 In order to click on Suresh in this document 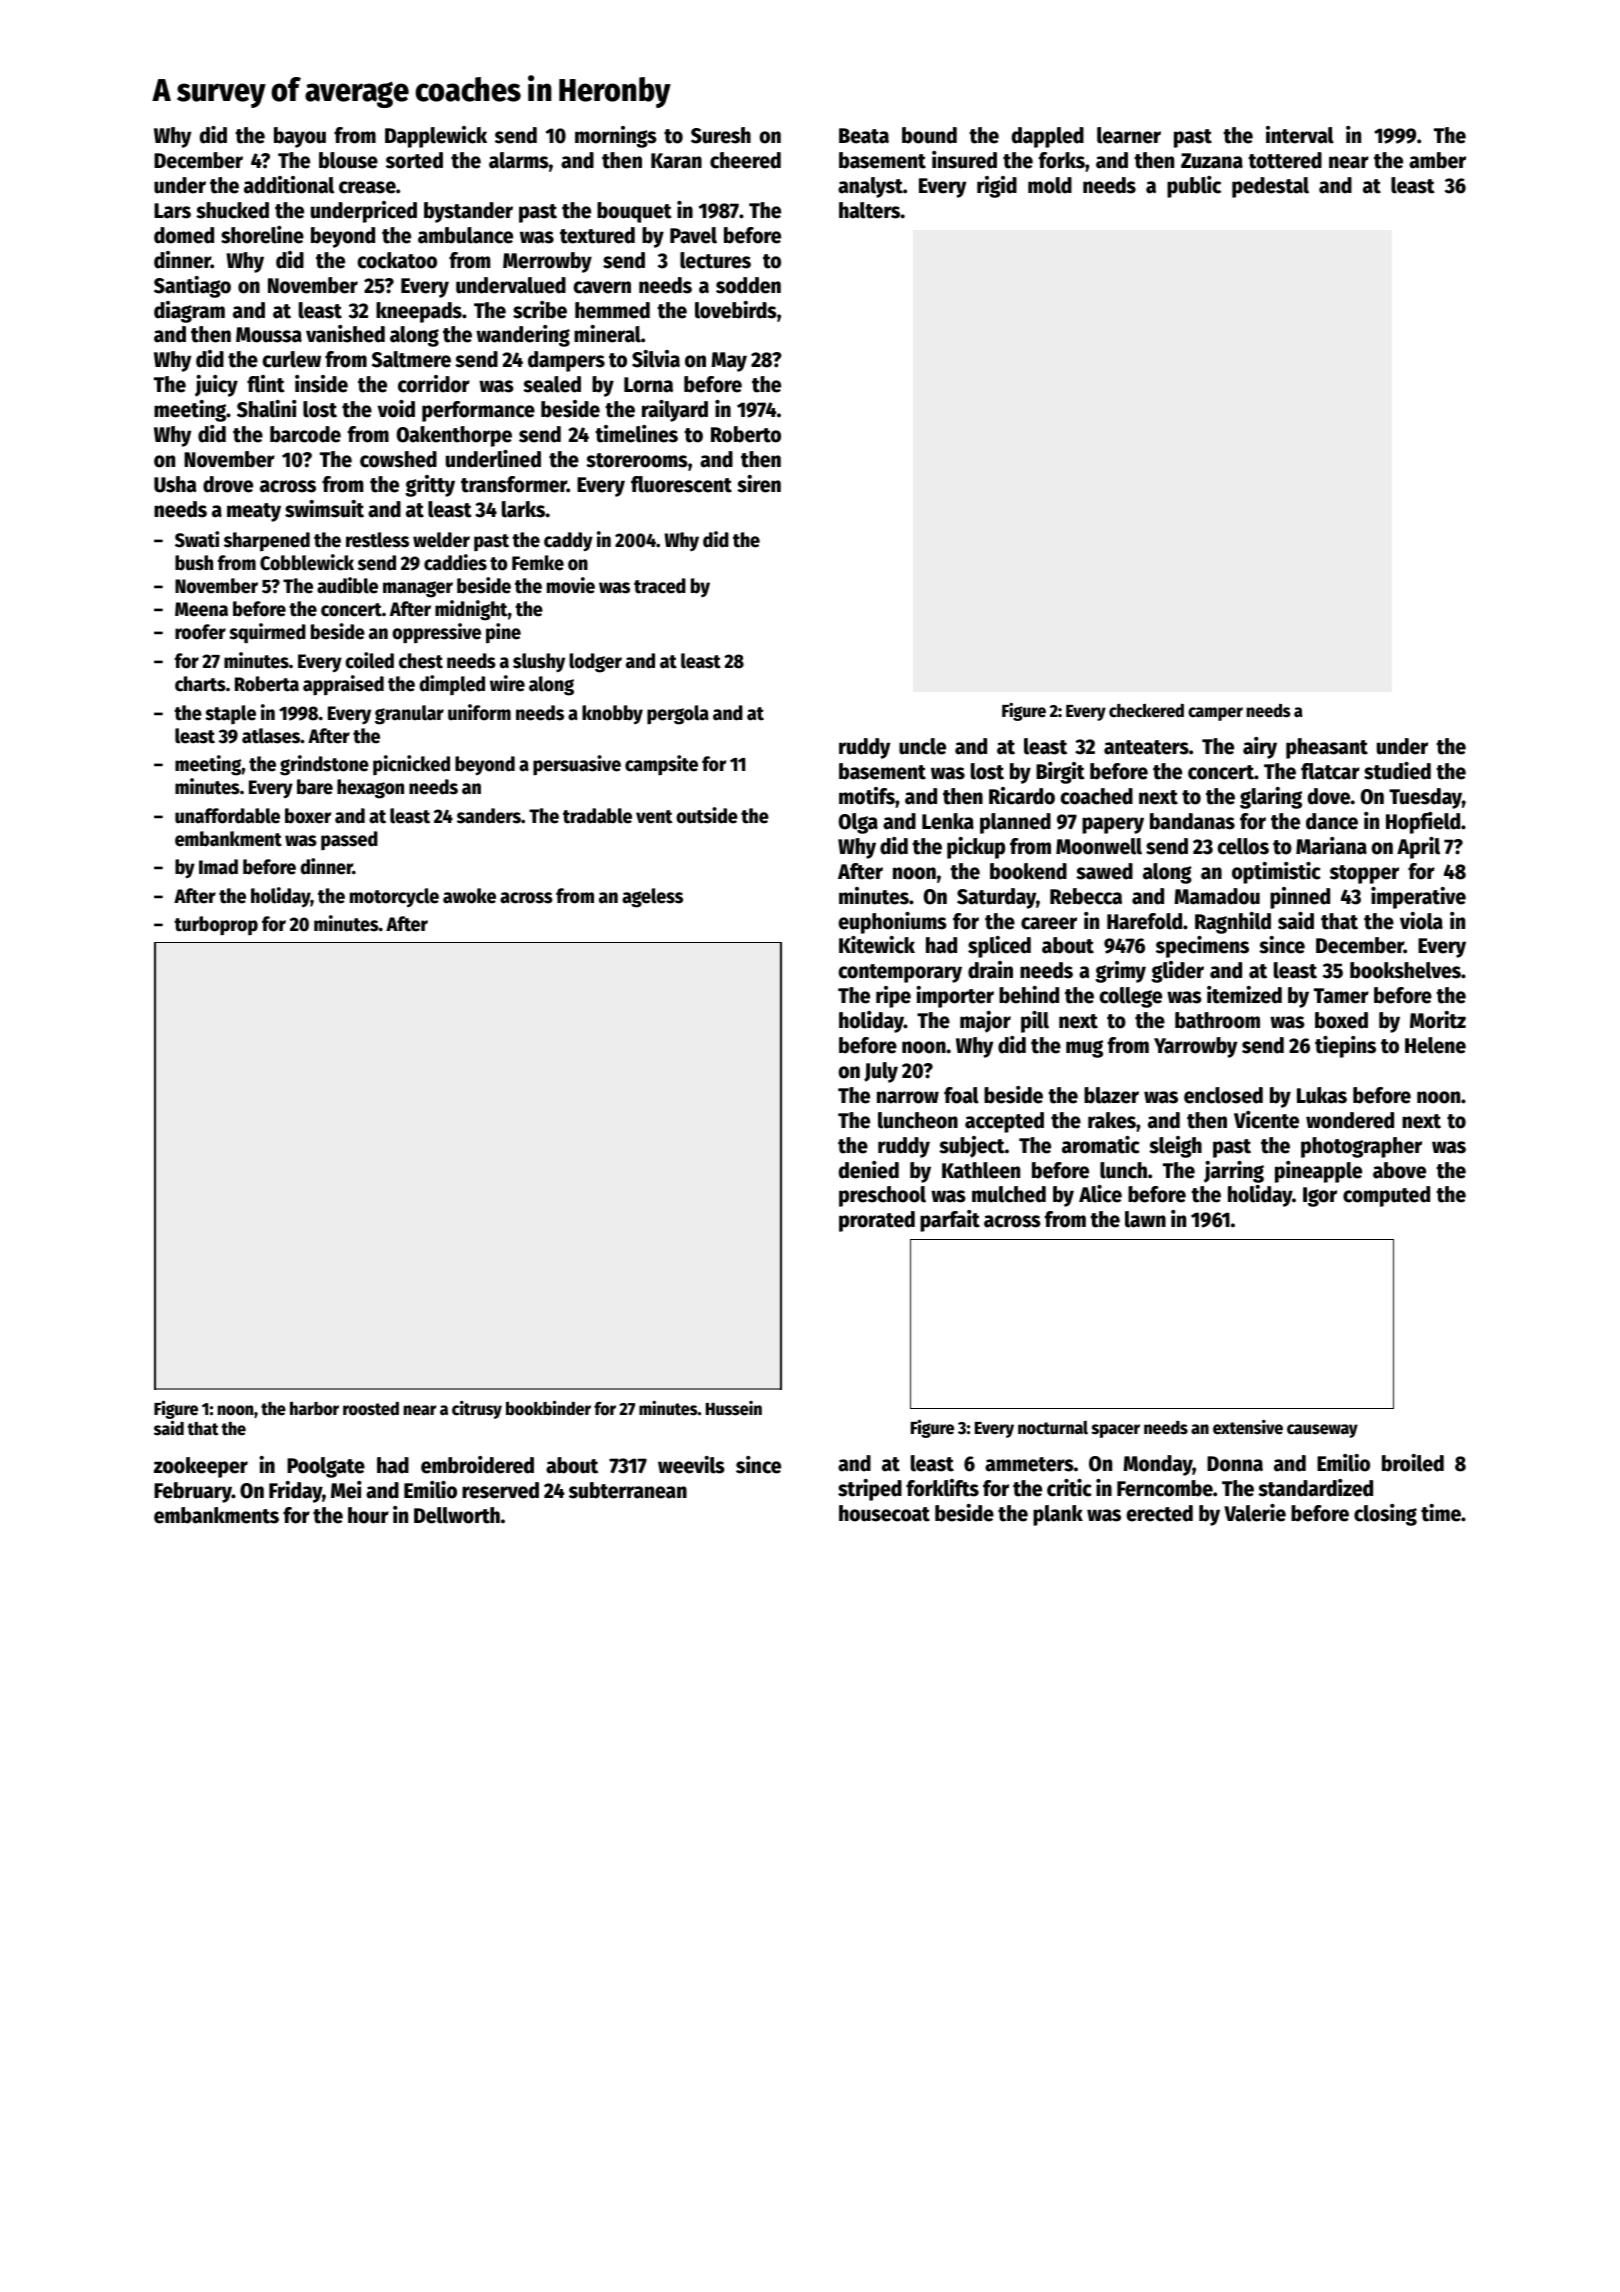, I will do `click(721, 135)`.
